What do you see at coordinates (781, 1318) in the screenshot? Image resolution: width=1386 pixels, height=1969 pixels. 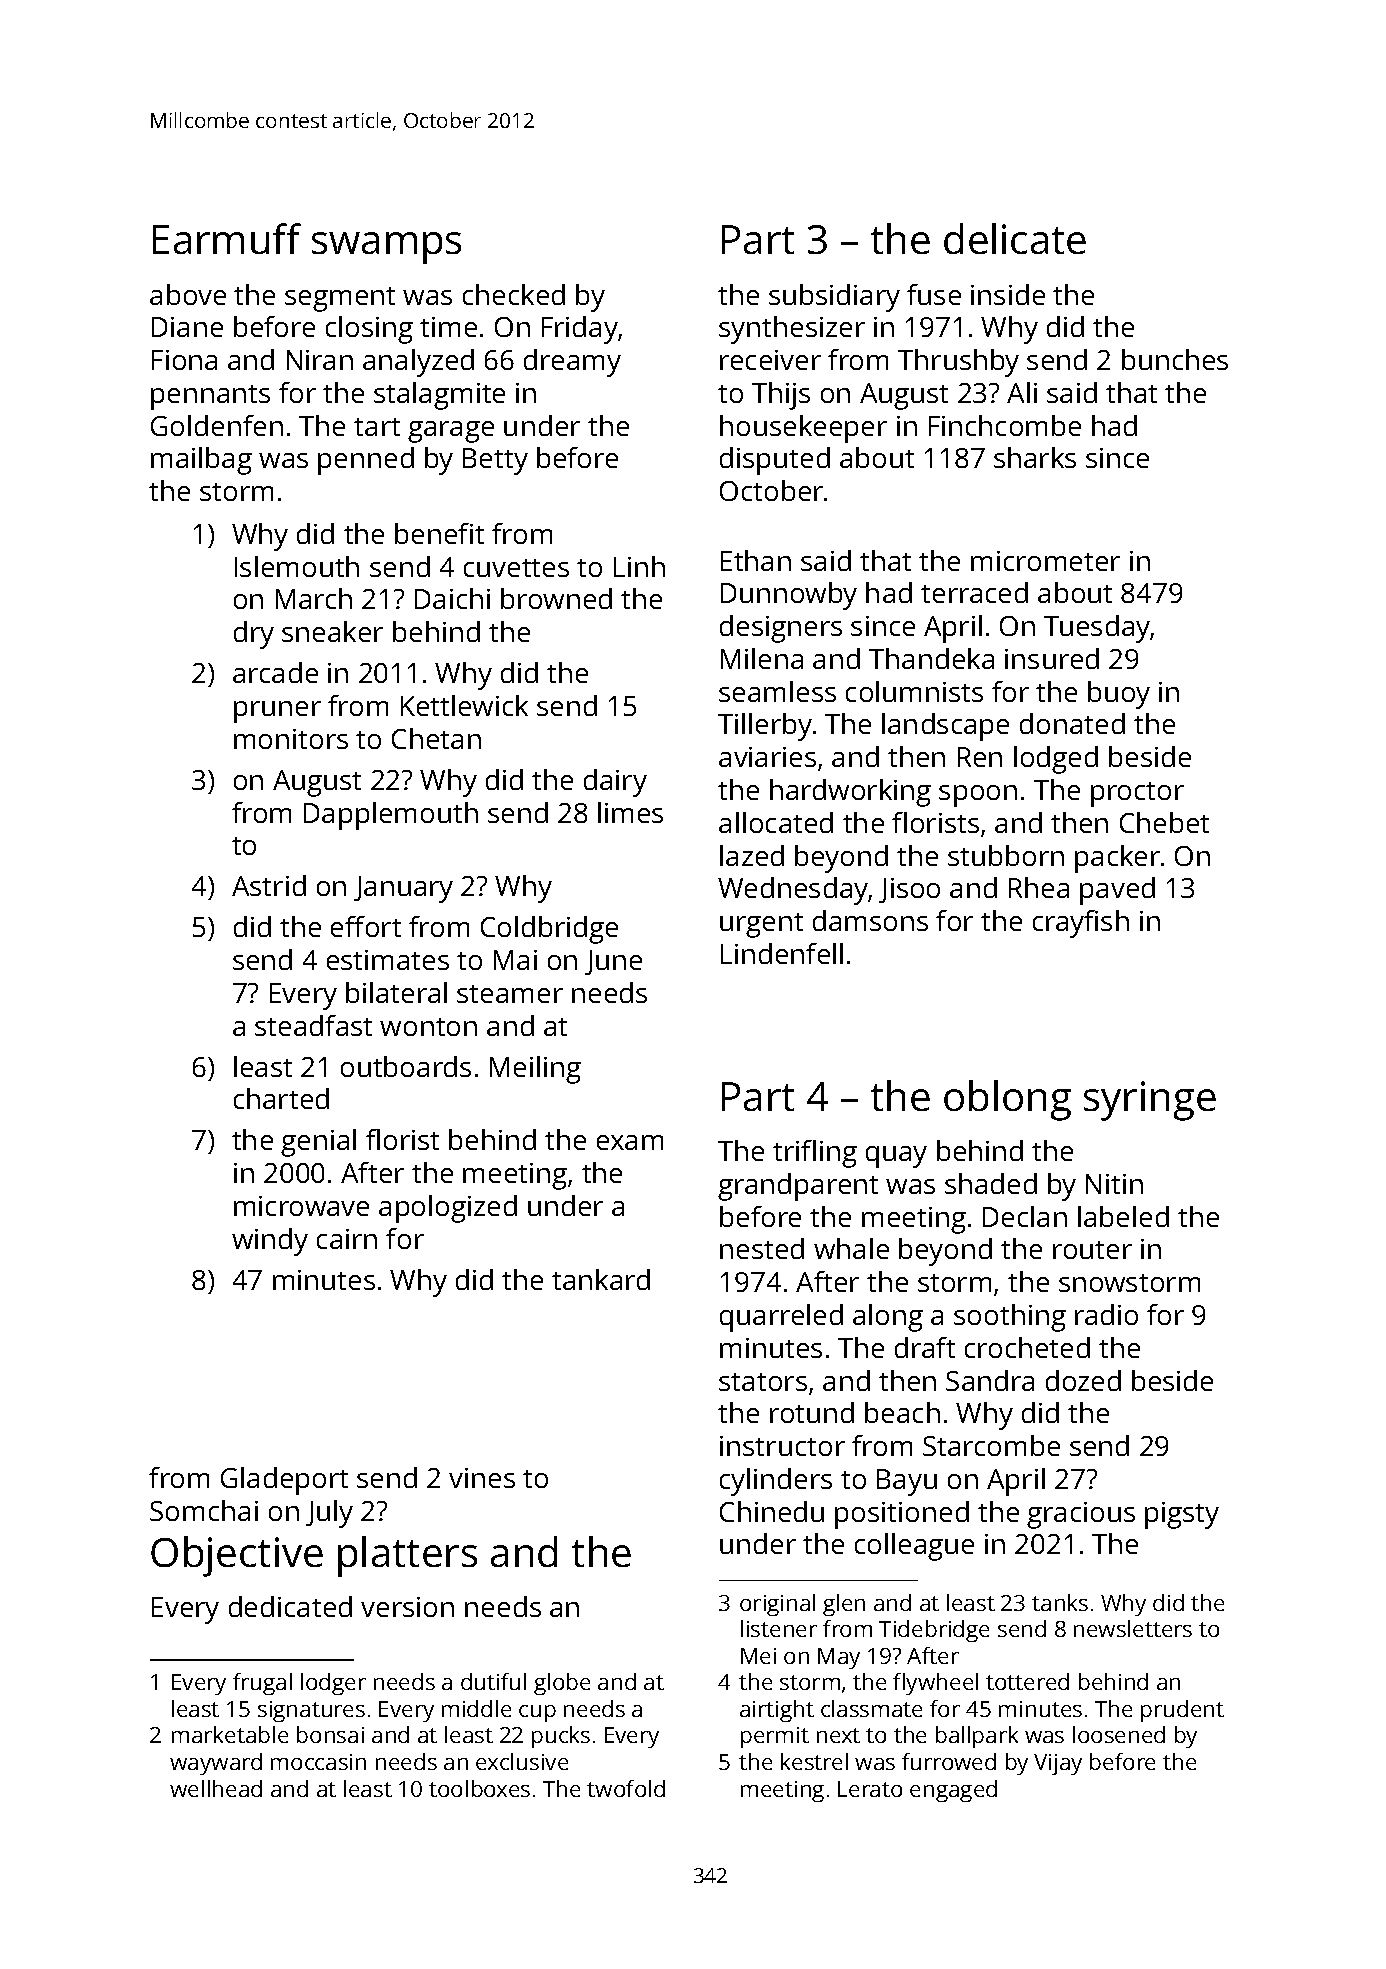 I see `quarreled` at bounding box center [781, 1318].
